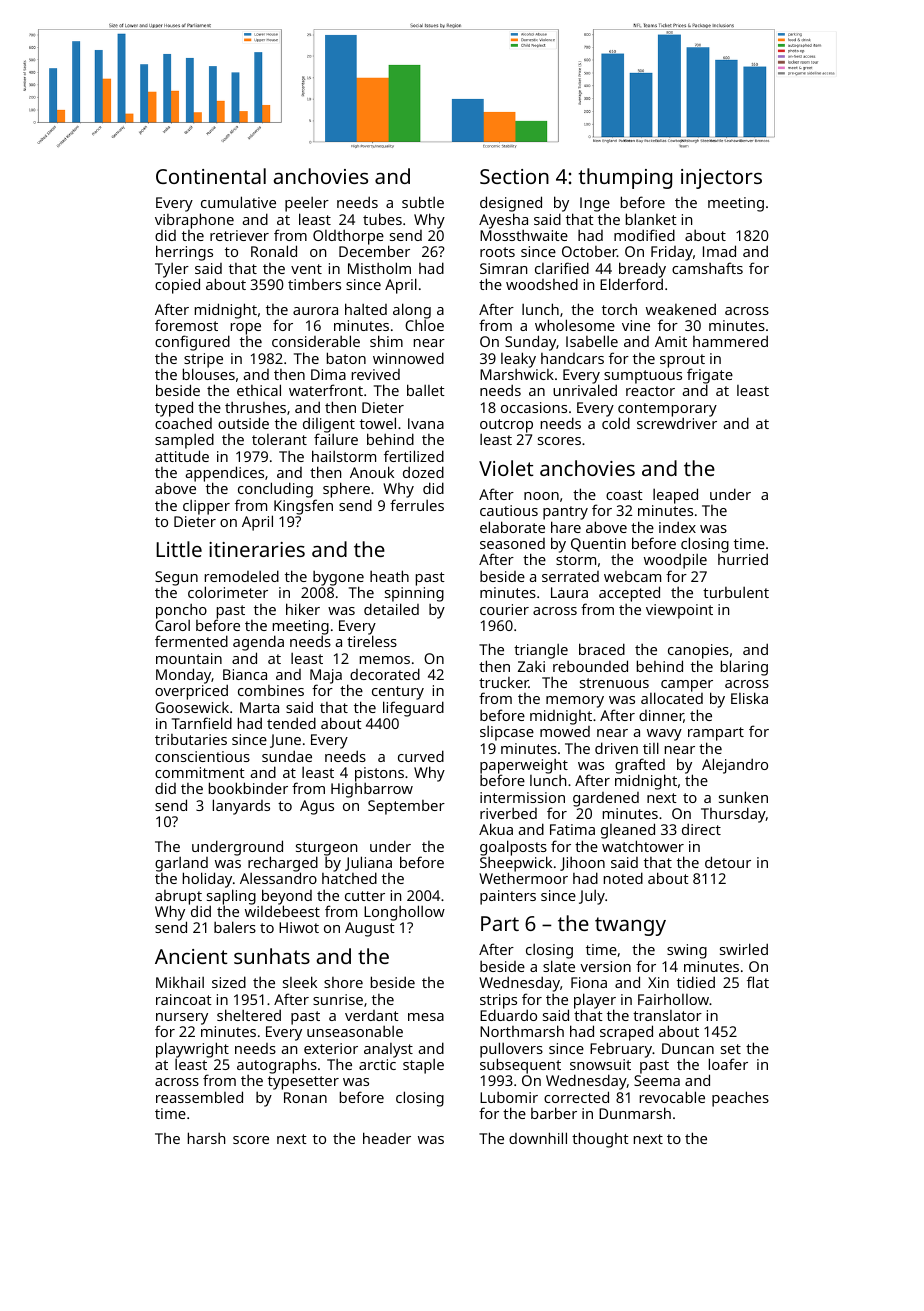 The width and height of the screenshot is (924, 1311). I want to click on coast, so click(624, 495).
